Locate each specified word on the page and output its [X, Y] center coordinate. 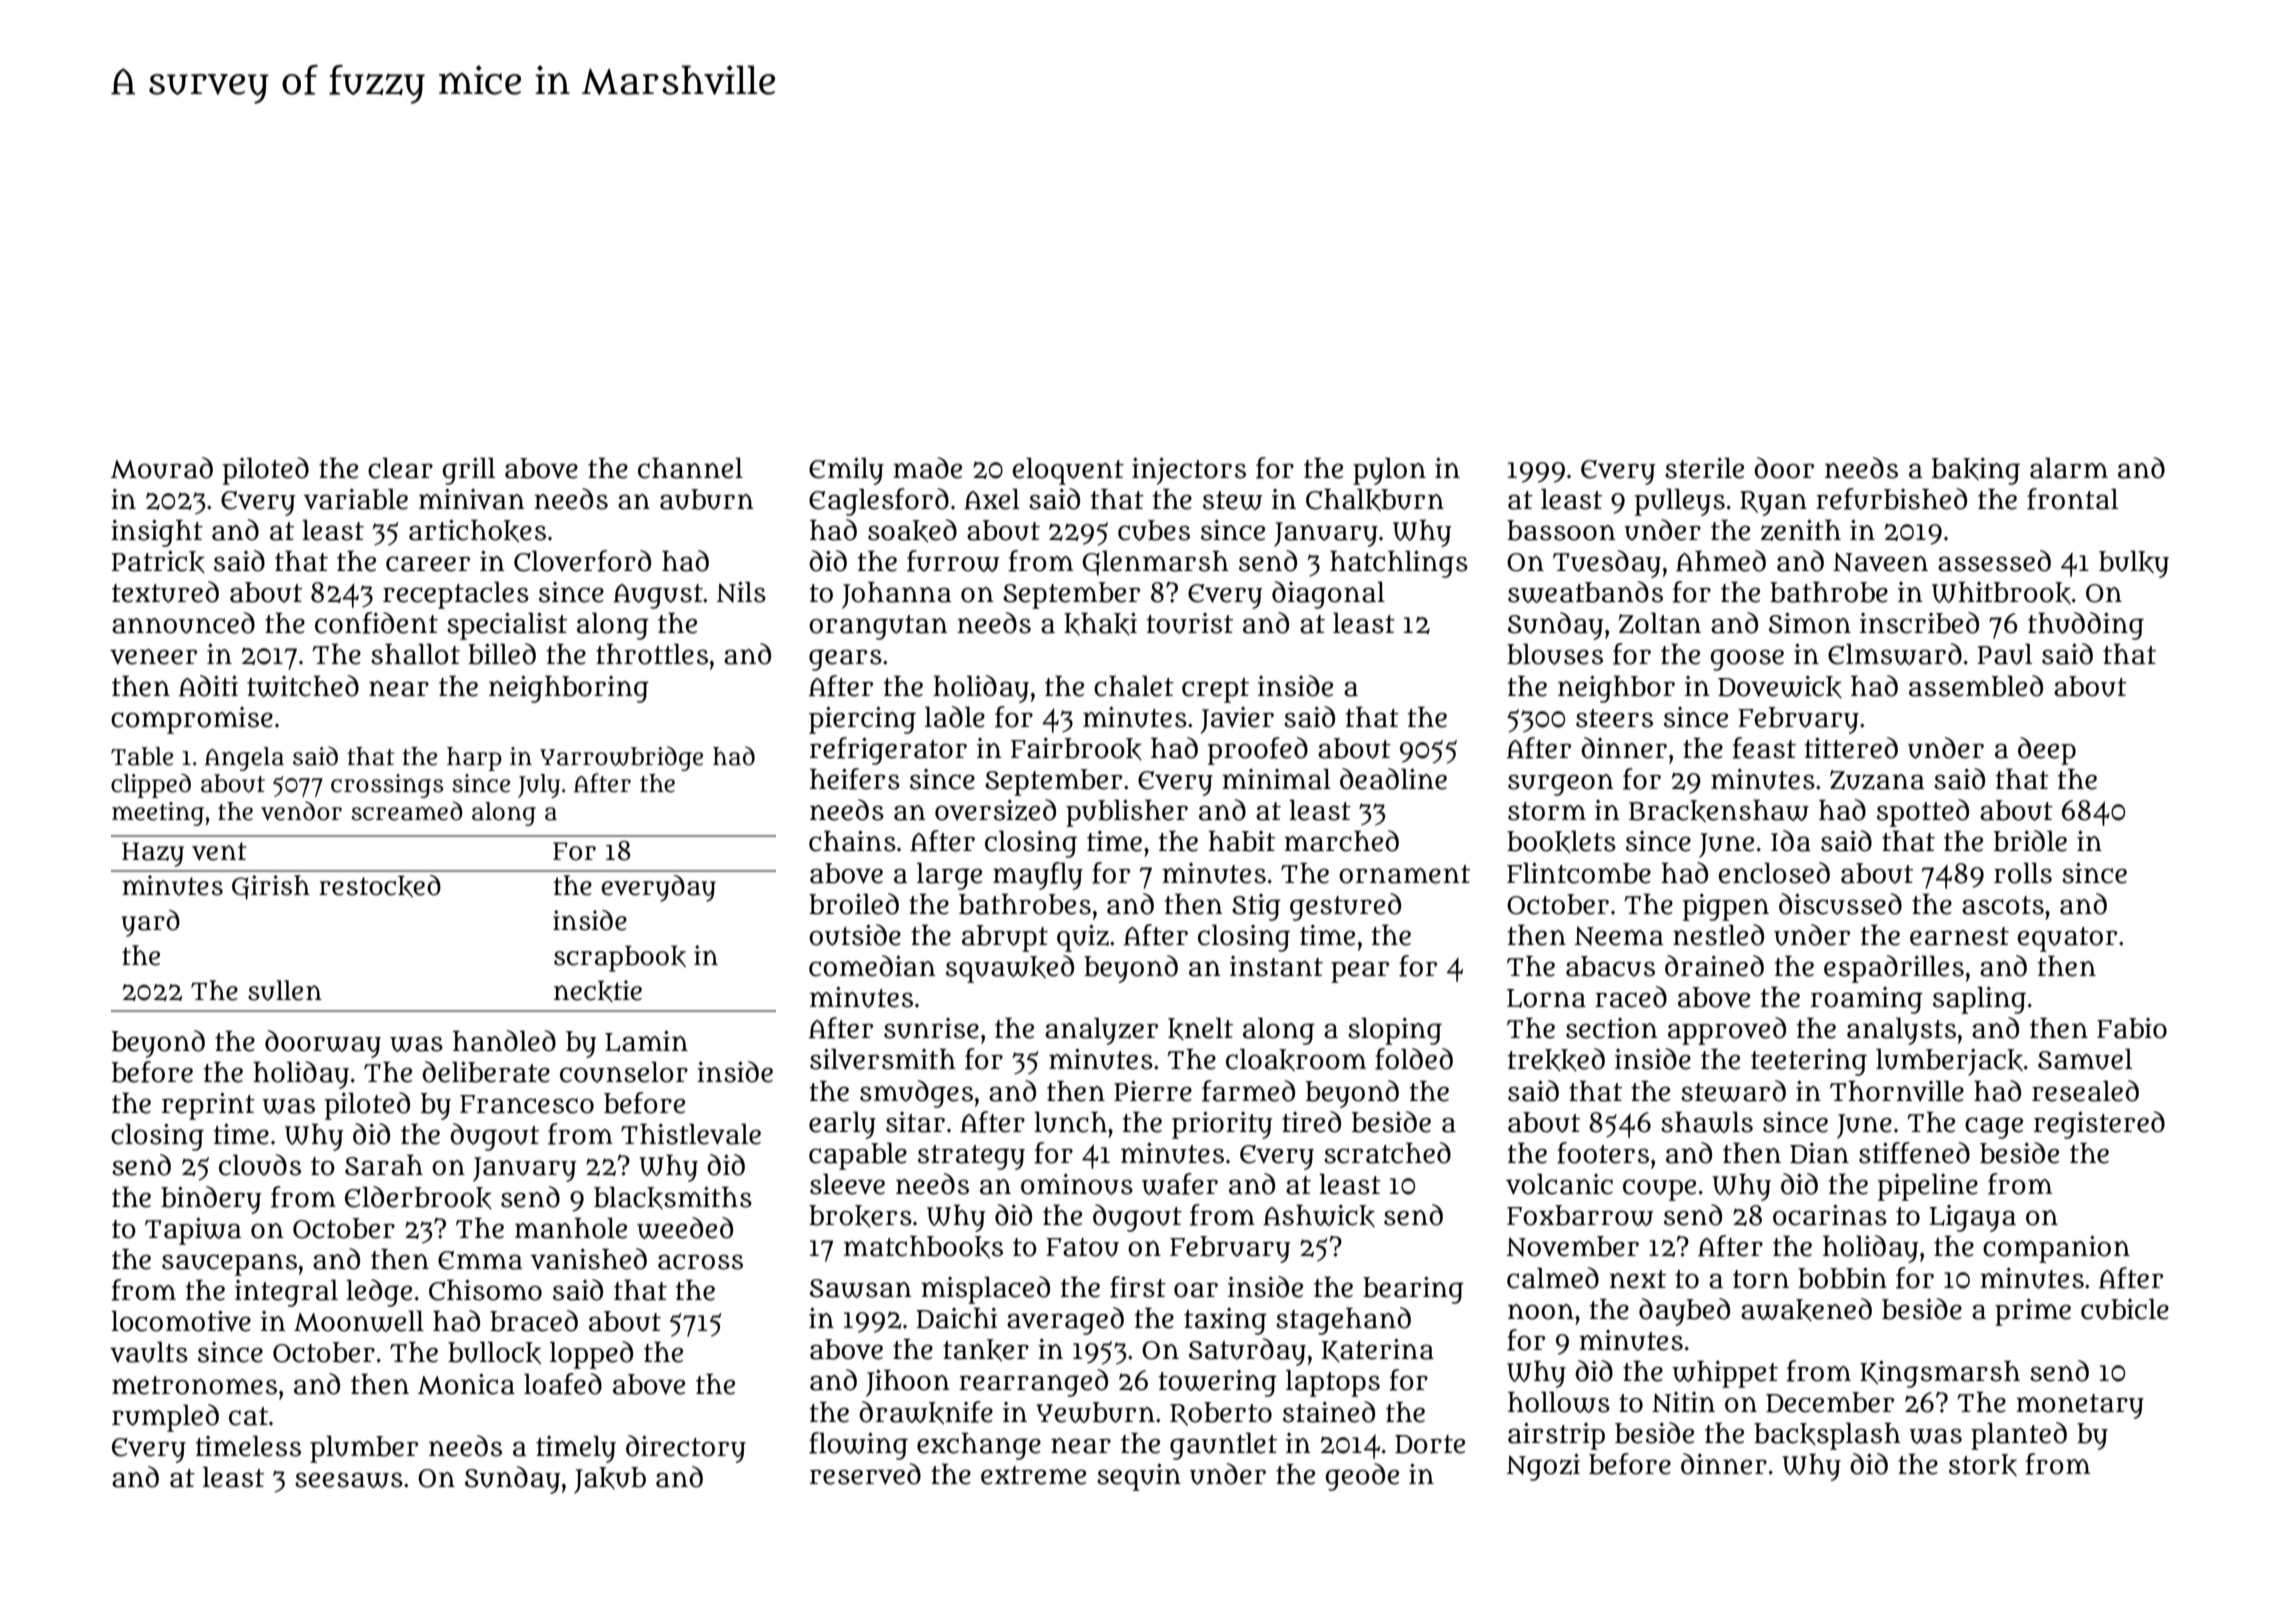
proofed [1258, 751]
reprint [208, 1106]
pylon [1389, 471]
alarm [2069, 468]
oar [1196, 1290]
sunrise [931, 1028]
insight [157, 533]
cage [1994, 1128]
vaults [149, 1352]
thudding [2086, 626]
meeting [158, 814]
